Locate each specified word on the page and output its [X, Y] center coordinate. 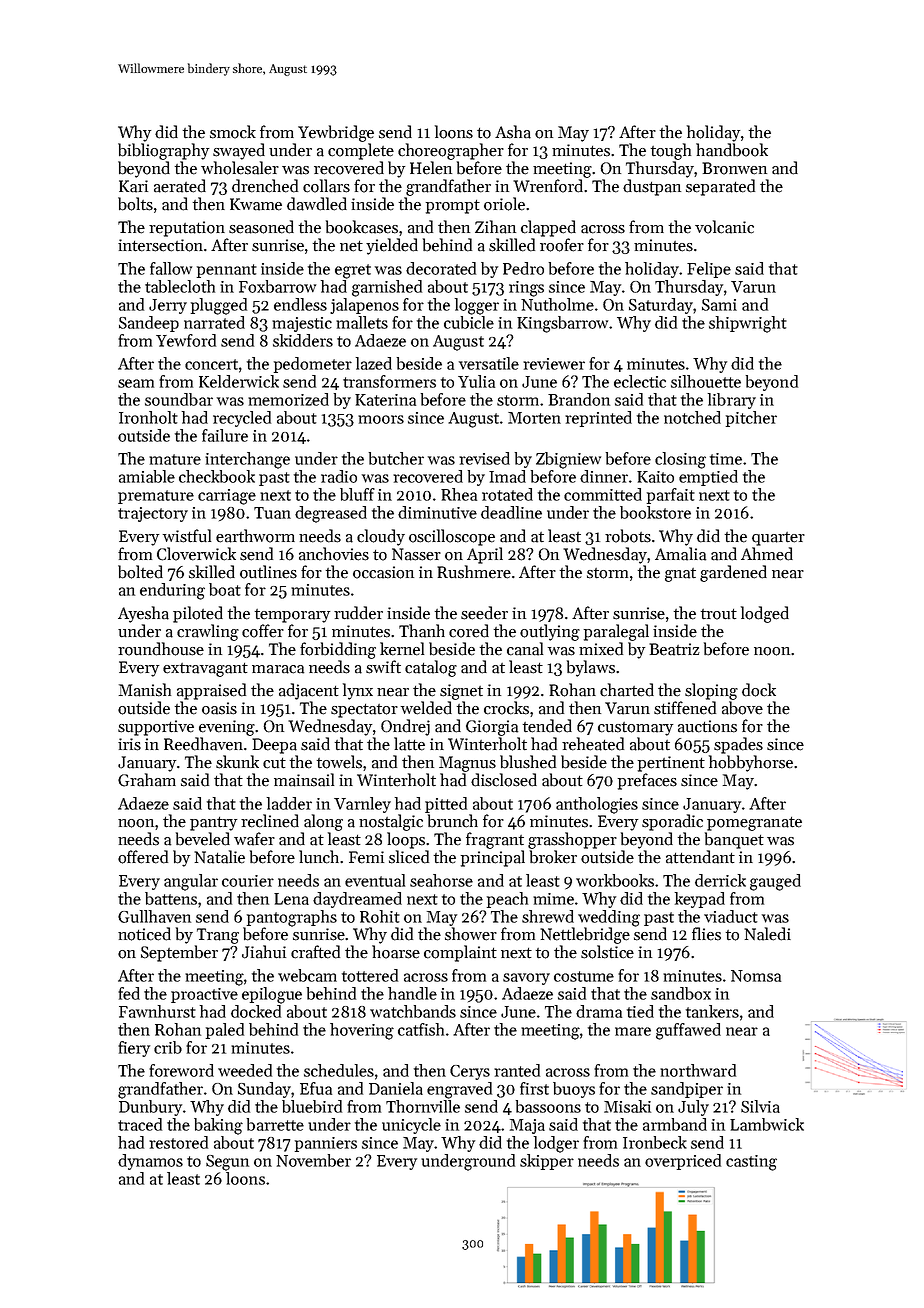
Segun [227, 1163]
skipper [547, 1162]
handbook [732, 150]
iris [129, 744]
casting [751, 1163]
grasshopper [572, 840]
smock [233, 132]
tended [547, 726]
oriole [504, 204]
